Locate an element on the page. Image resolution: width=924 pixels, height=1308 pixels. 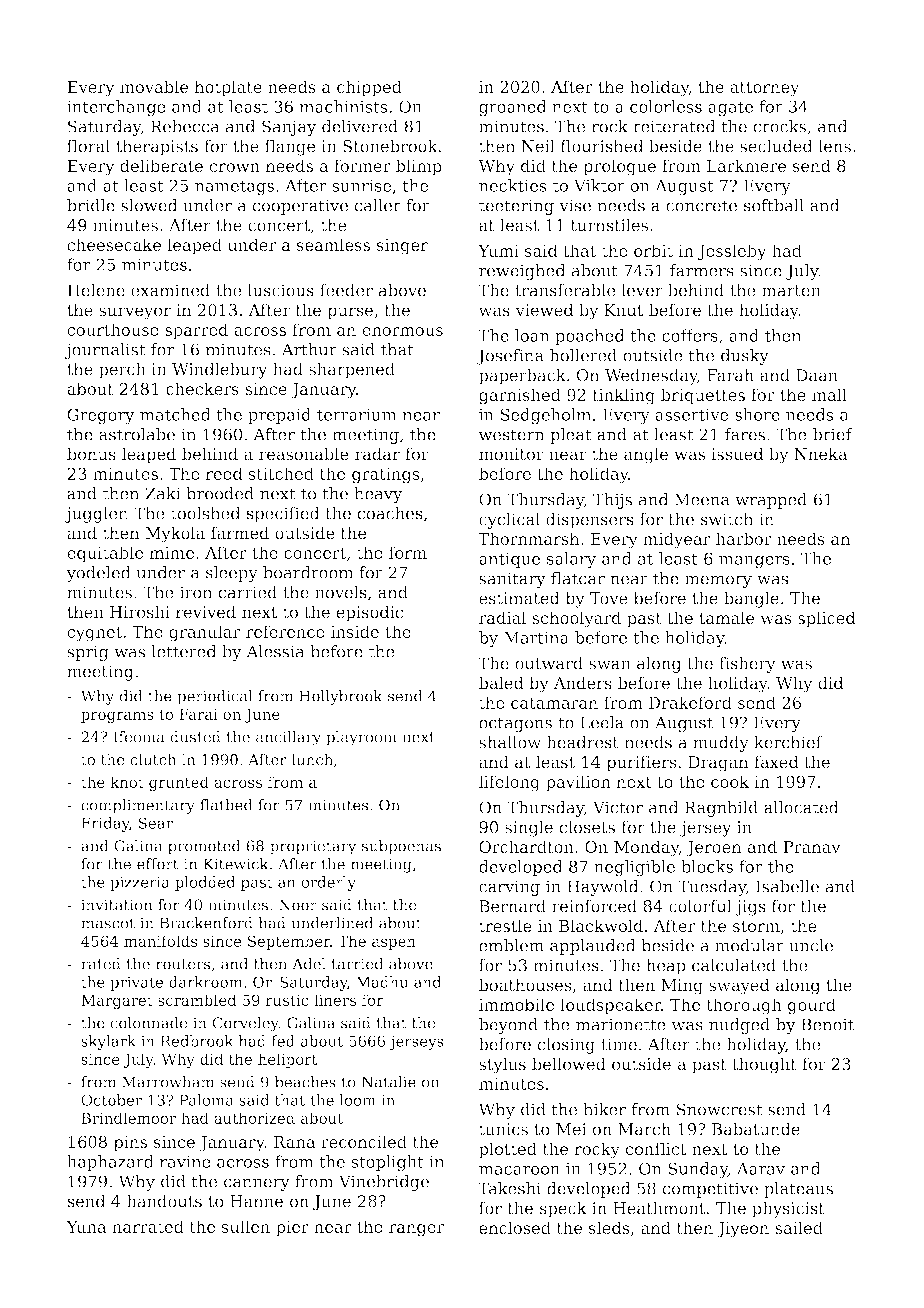
cheesecake is located at coordinates (114, 244).
